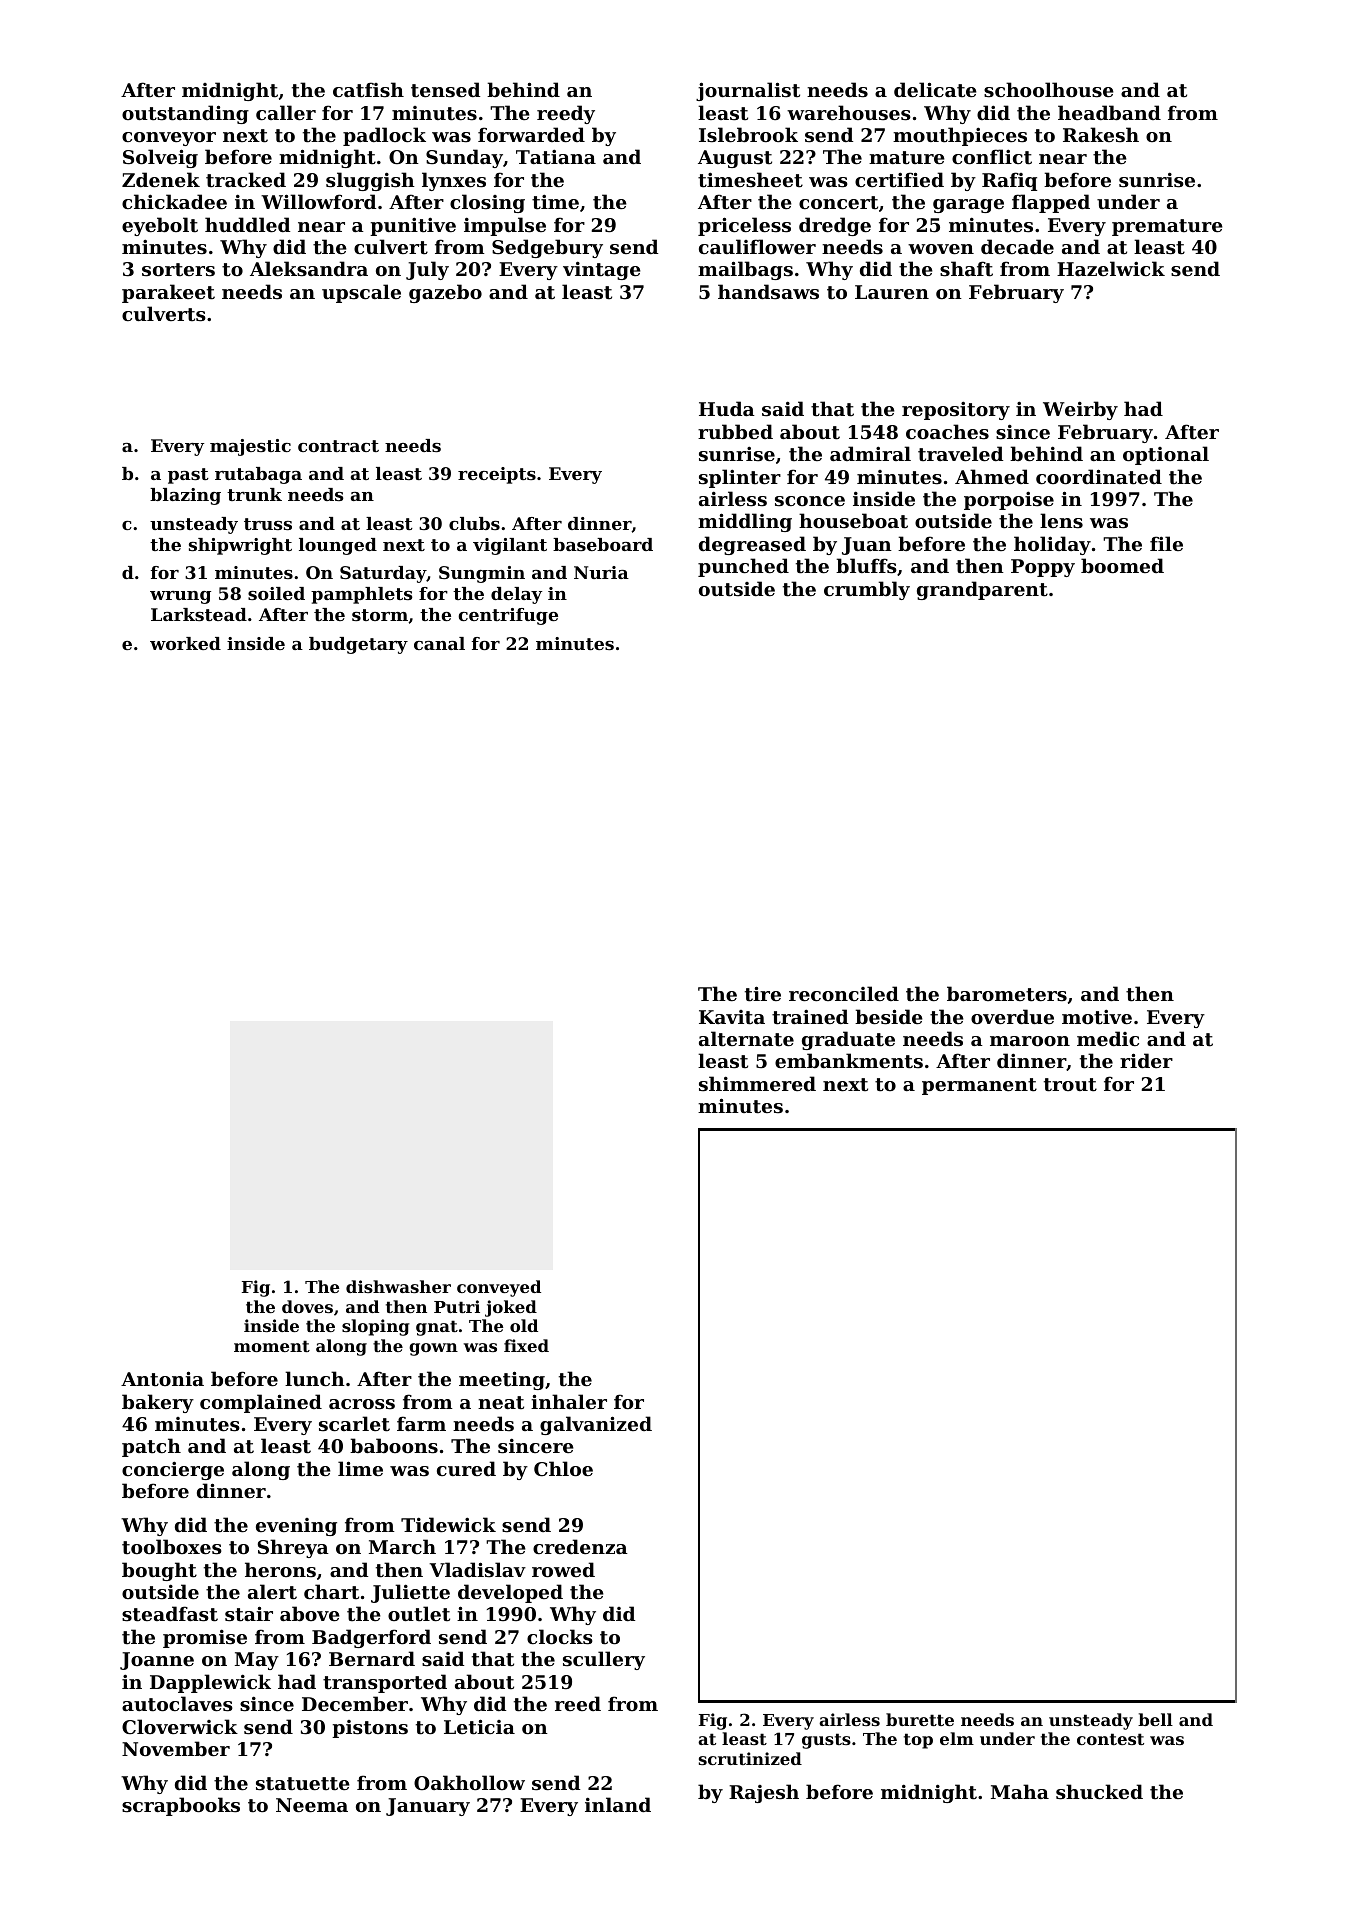 The image size is (1359, 1922). Describe the element at coordinates (1166, 455) in the page. I see `optional` at that location.
